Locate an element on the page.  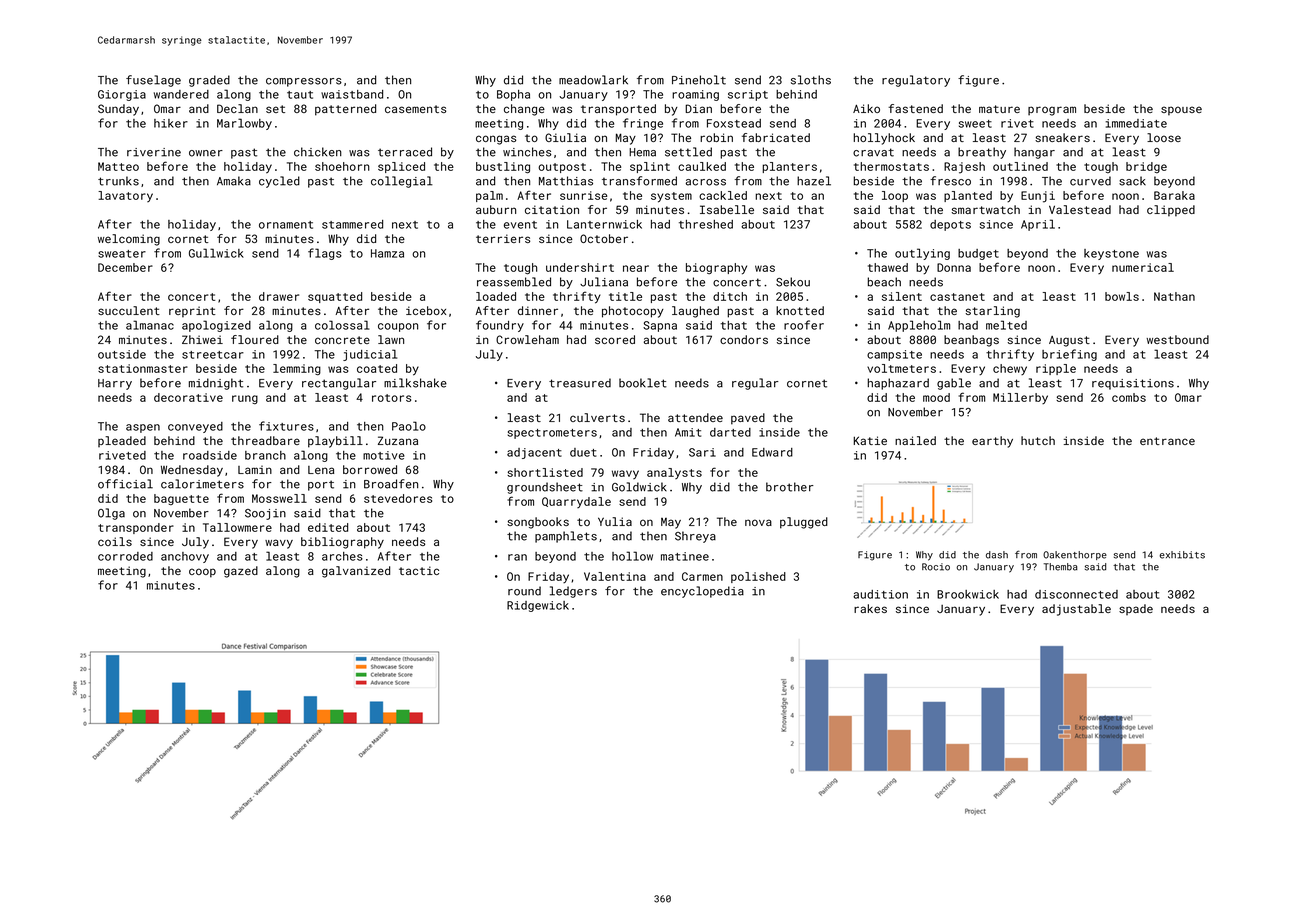
regulatory is located at coordinates (916, 81).
